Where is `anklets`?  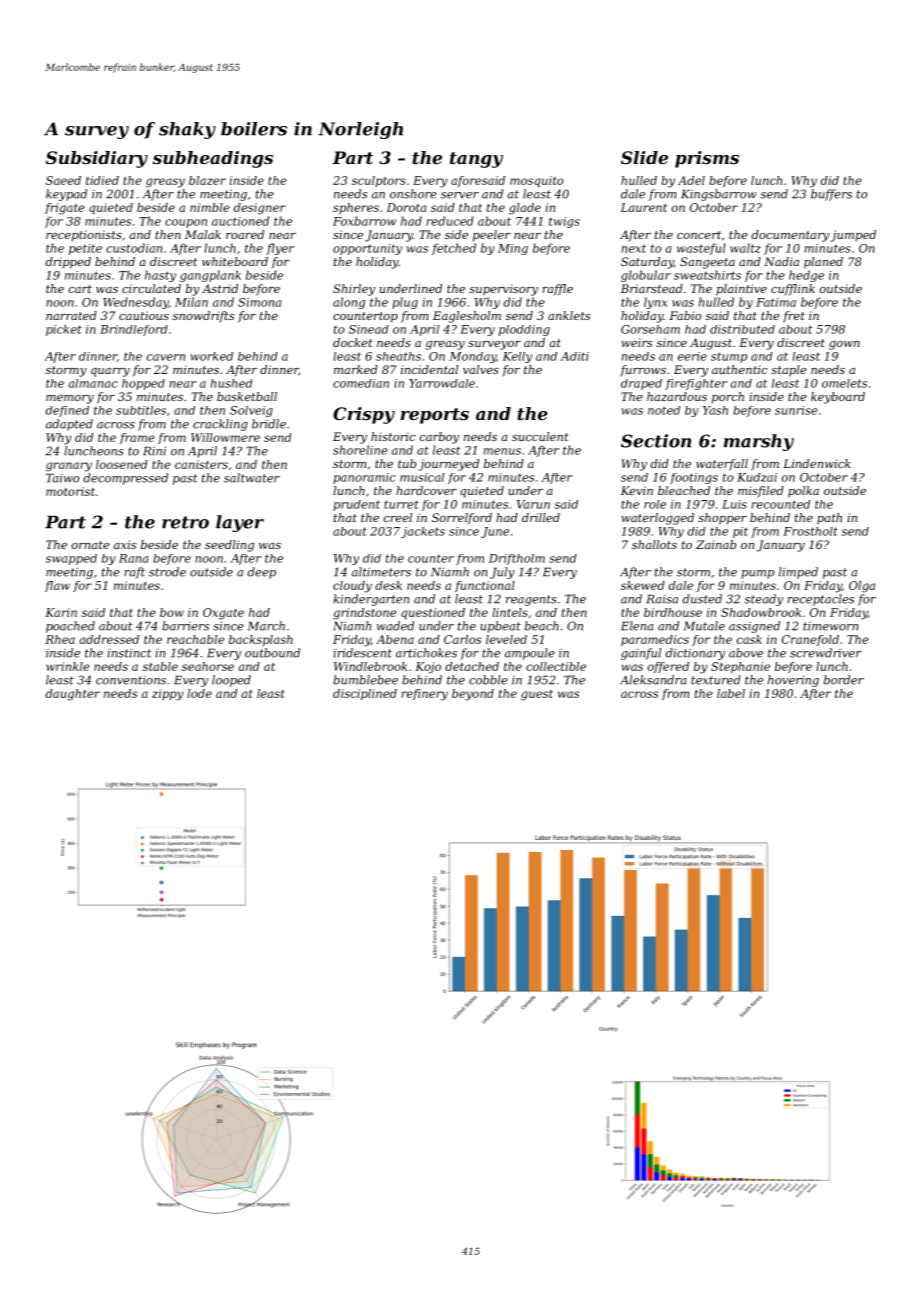
anklets is located at coordinates (569, 315).
